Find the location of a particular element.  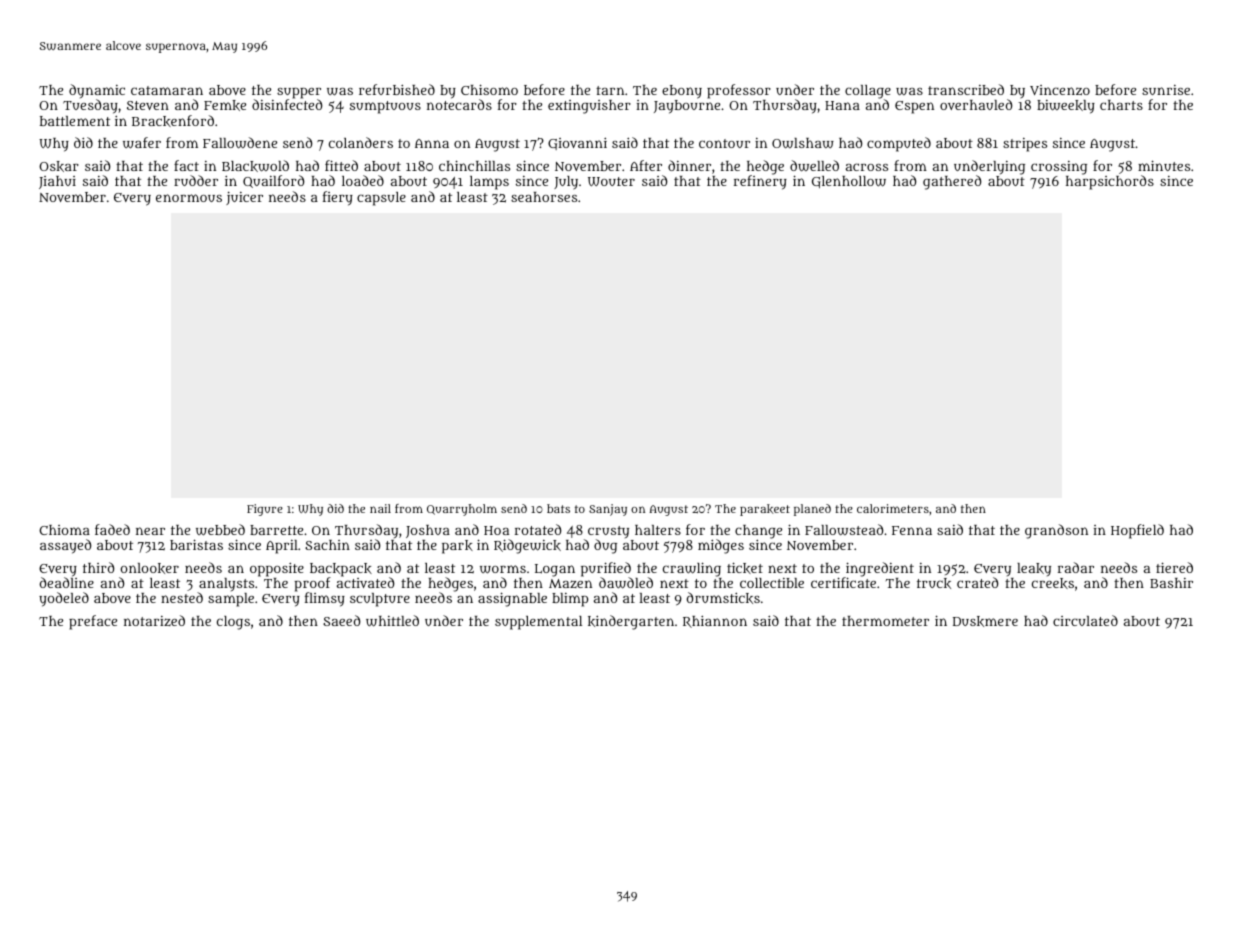

deadline is located at coordinates (67, 582).
